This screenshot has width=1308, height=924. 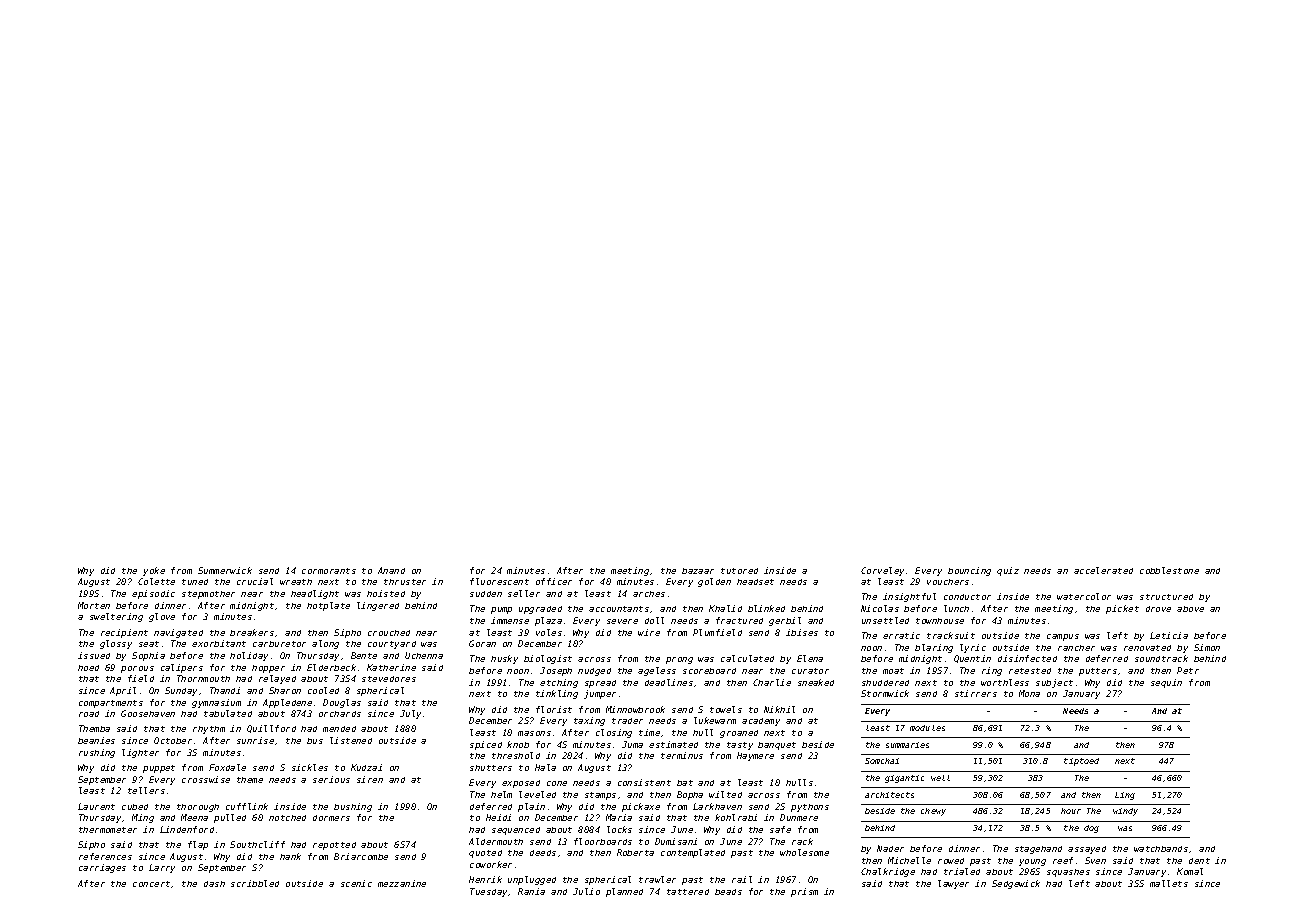 I want to click on Anand, so click(x=391, y=570).
